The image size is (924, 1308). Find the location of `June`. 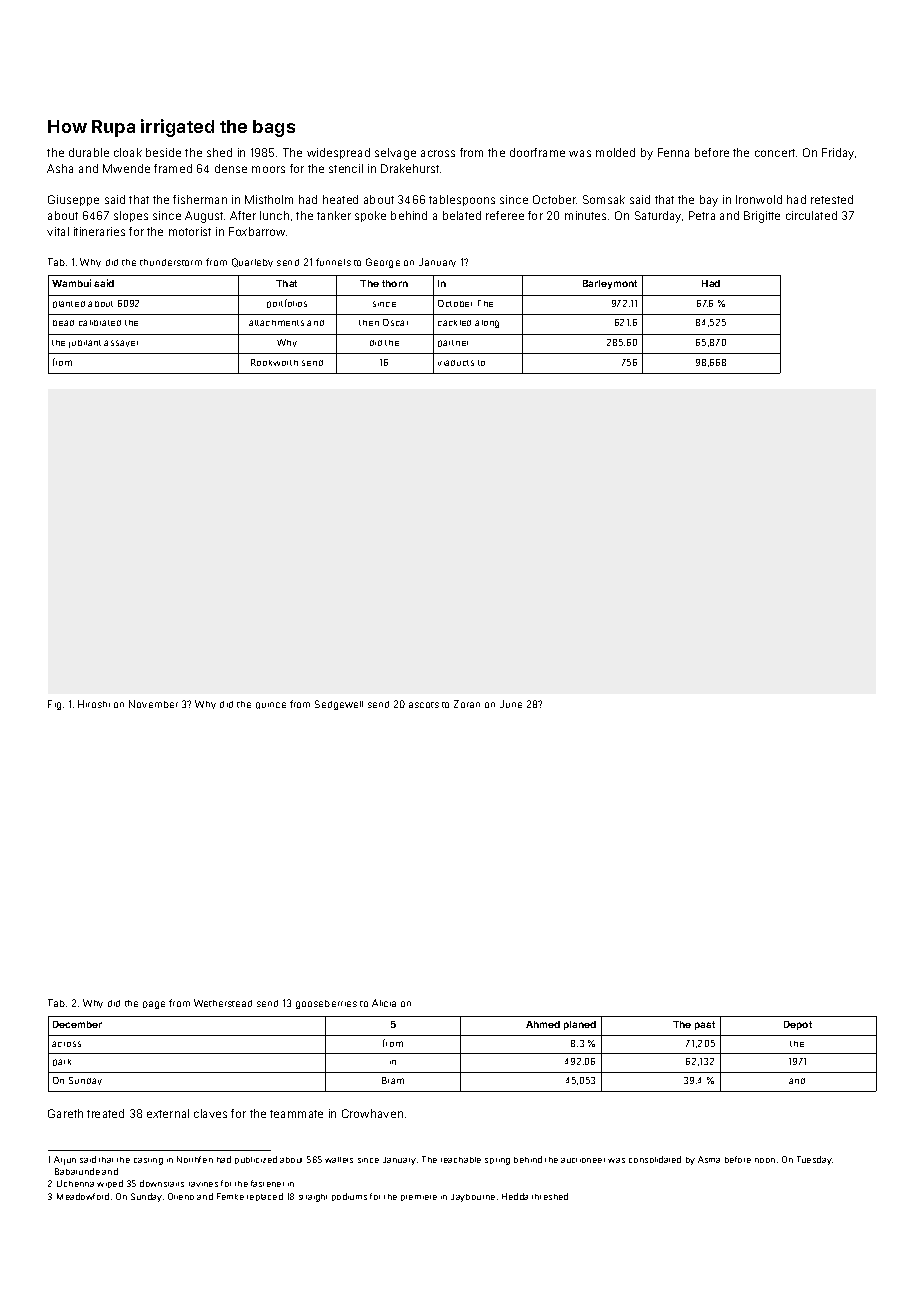

June is located at coordinates (511, 704).
